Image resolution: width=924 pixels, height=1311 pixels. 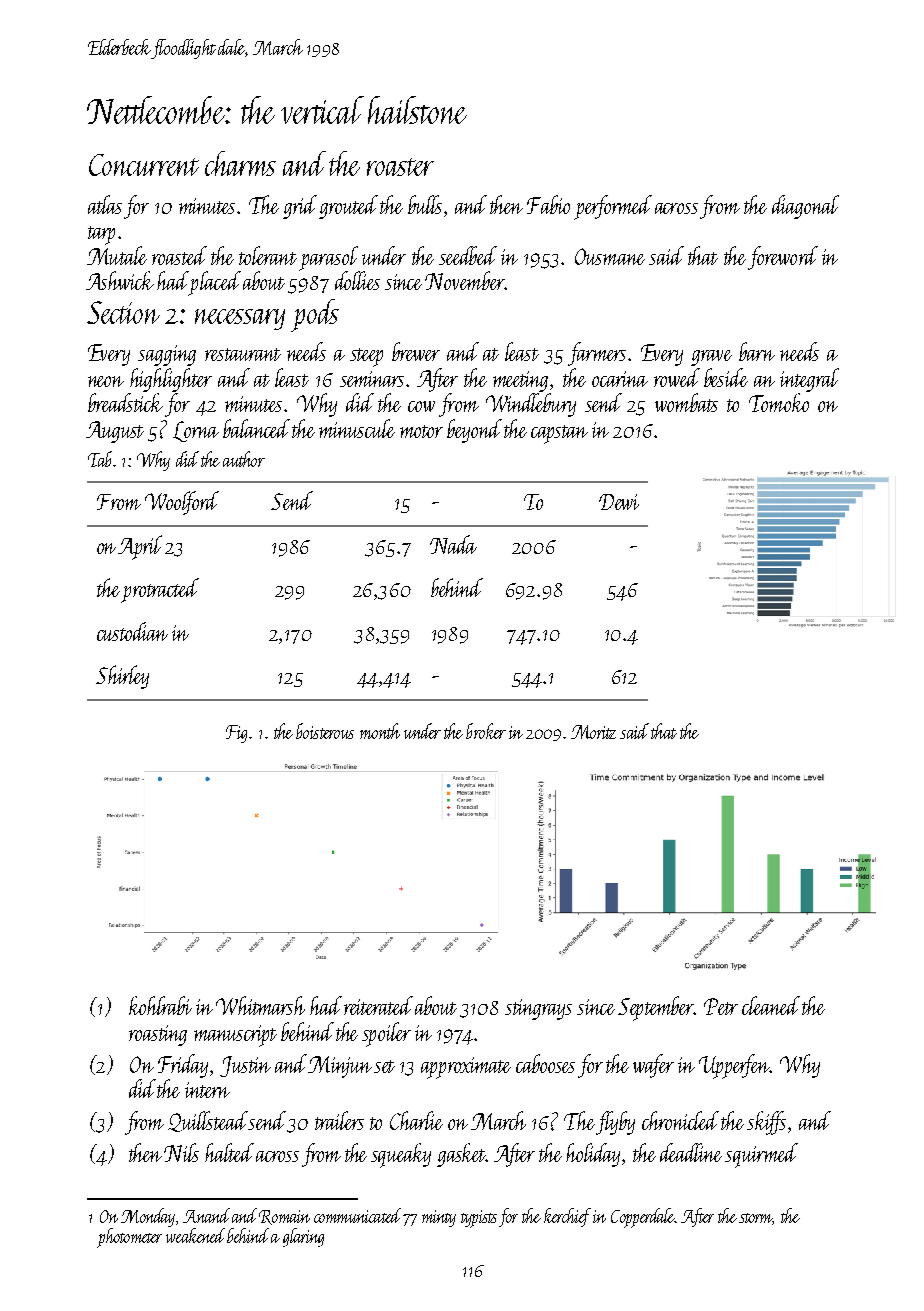 What do you see at coordinates (195, 1235) in the screenshot?
I see `weakened` at bounding box center [195, 1235].
